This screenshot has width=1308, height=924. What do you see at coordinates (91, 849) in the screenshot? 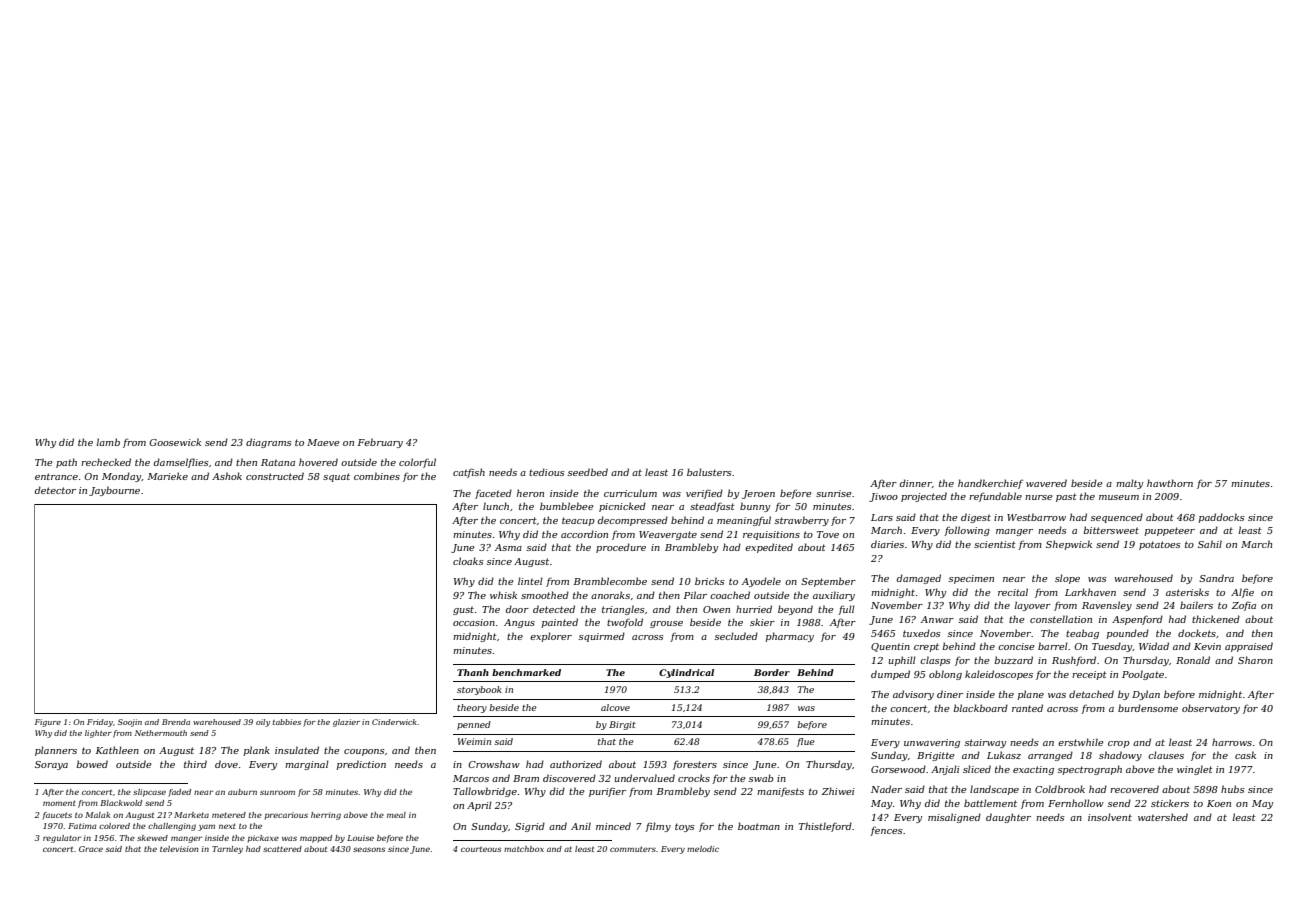
I see `Grace` at bounding box center [91, 849].
